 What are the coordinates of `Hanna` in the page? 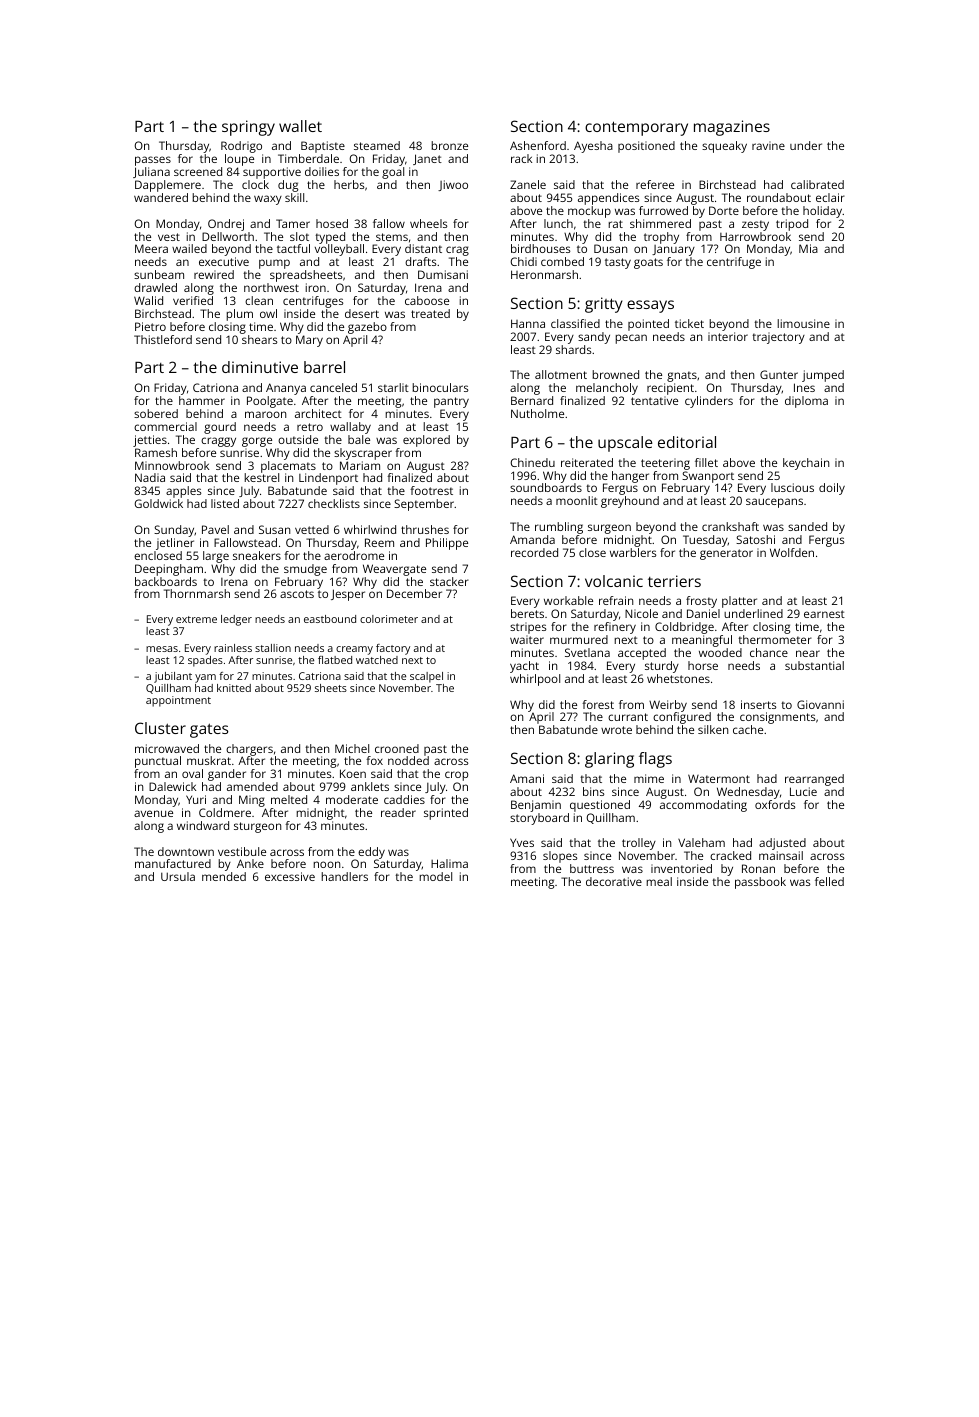 It's located at (528, 323).
